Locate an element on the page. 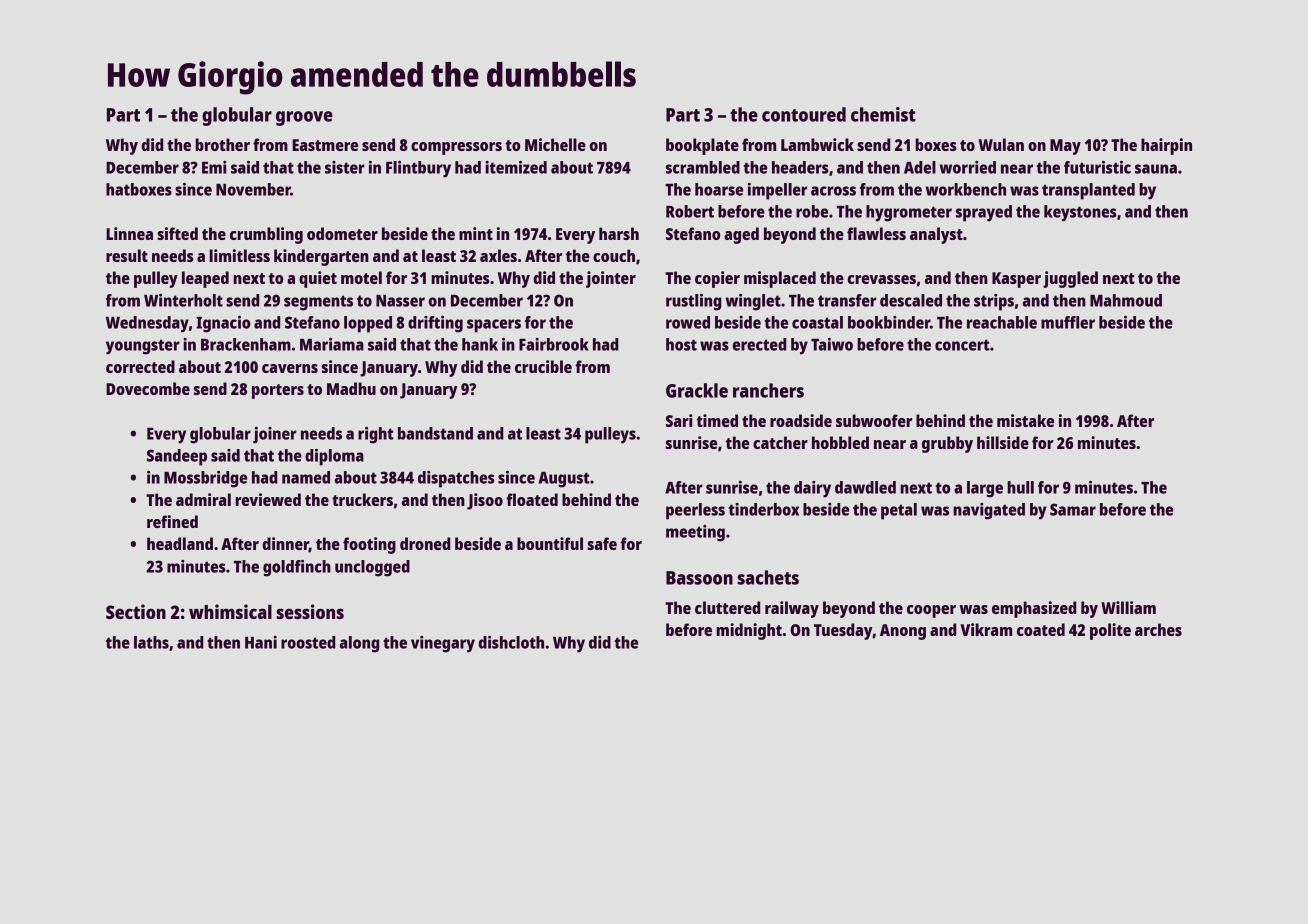 The image size is (1308, 924). dishcloth is located at coordinates (511, 642).
